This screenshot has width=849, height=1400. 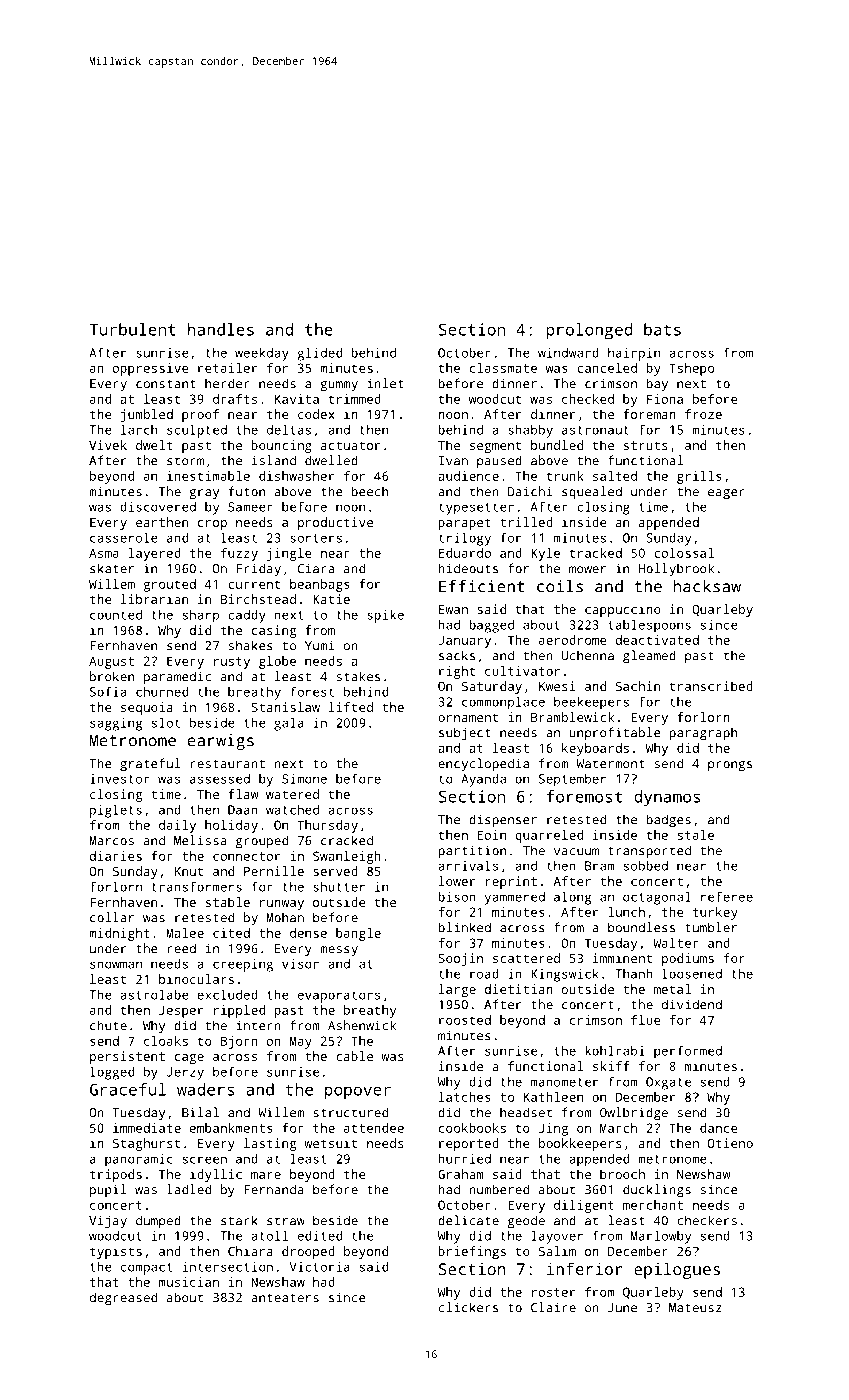 I want to click on briefings, so click(x=472, y=1252).
